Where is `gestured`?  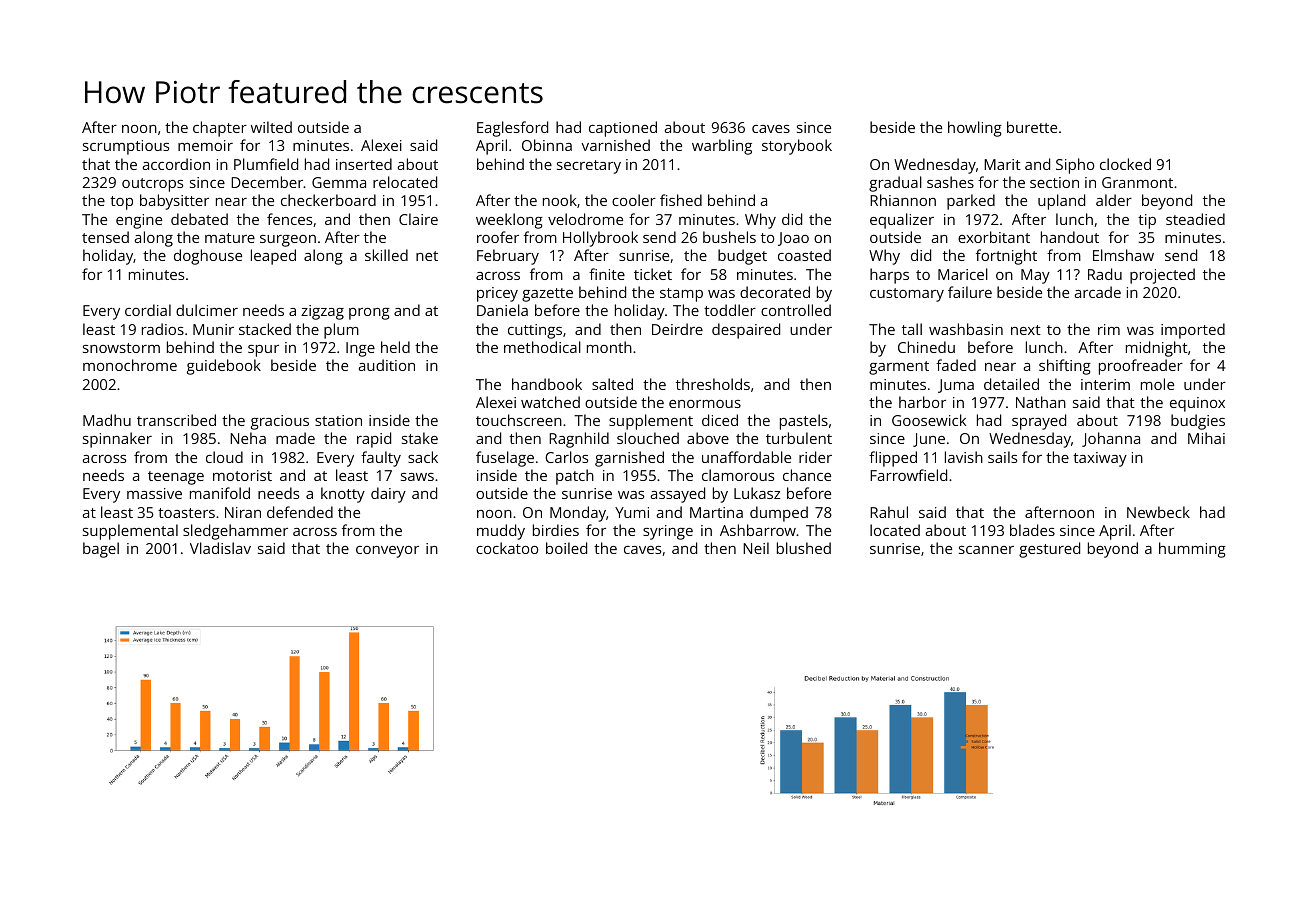
gestured is located at coordinates (1049, 550).
